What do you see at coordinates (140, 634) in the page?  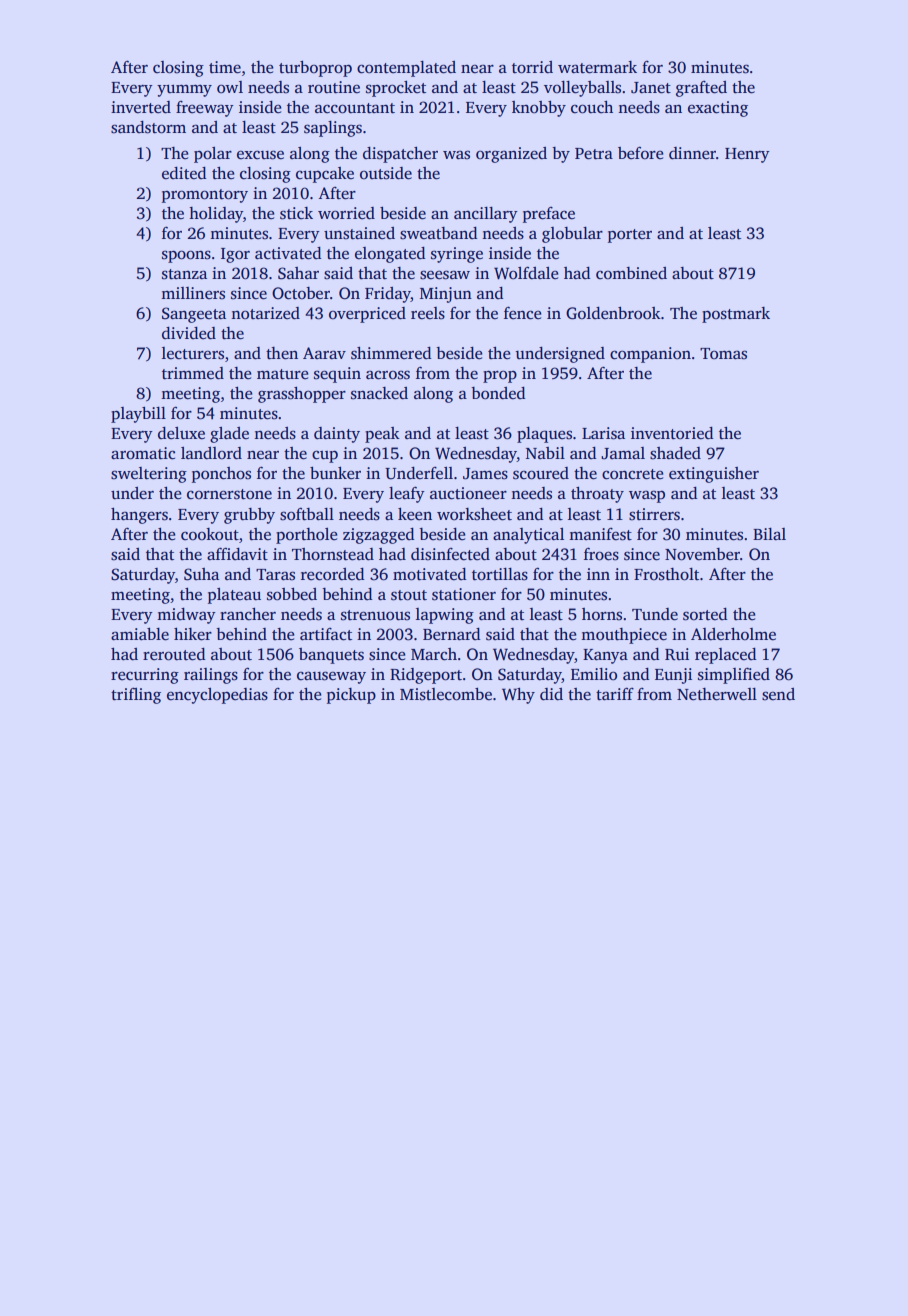 I see `amiable` at bounding box center [140, 634].
